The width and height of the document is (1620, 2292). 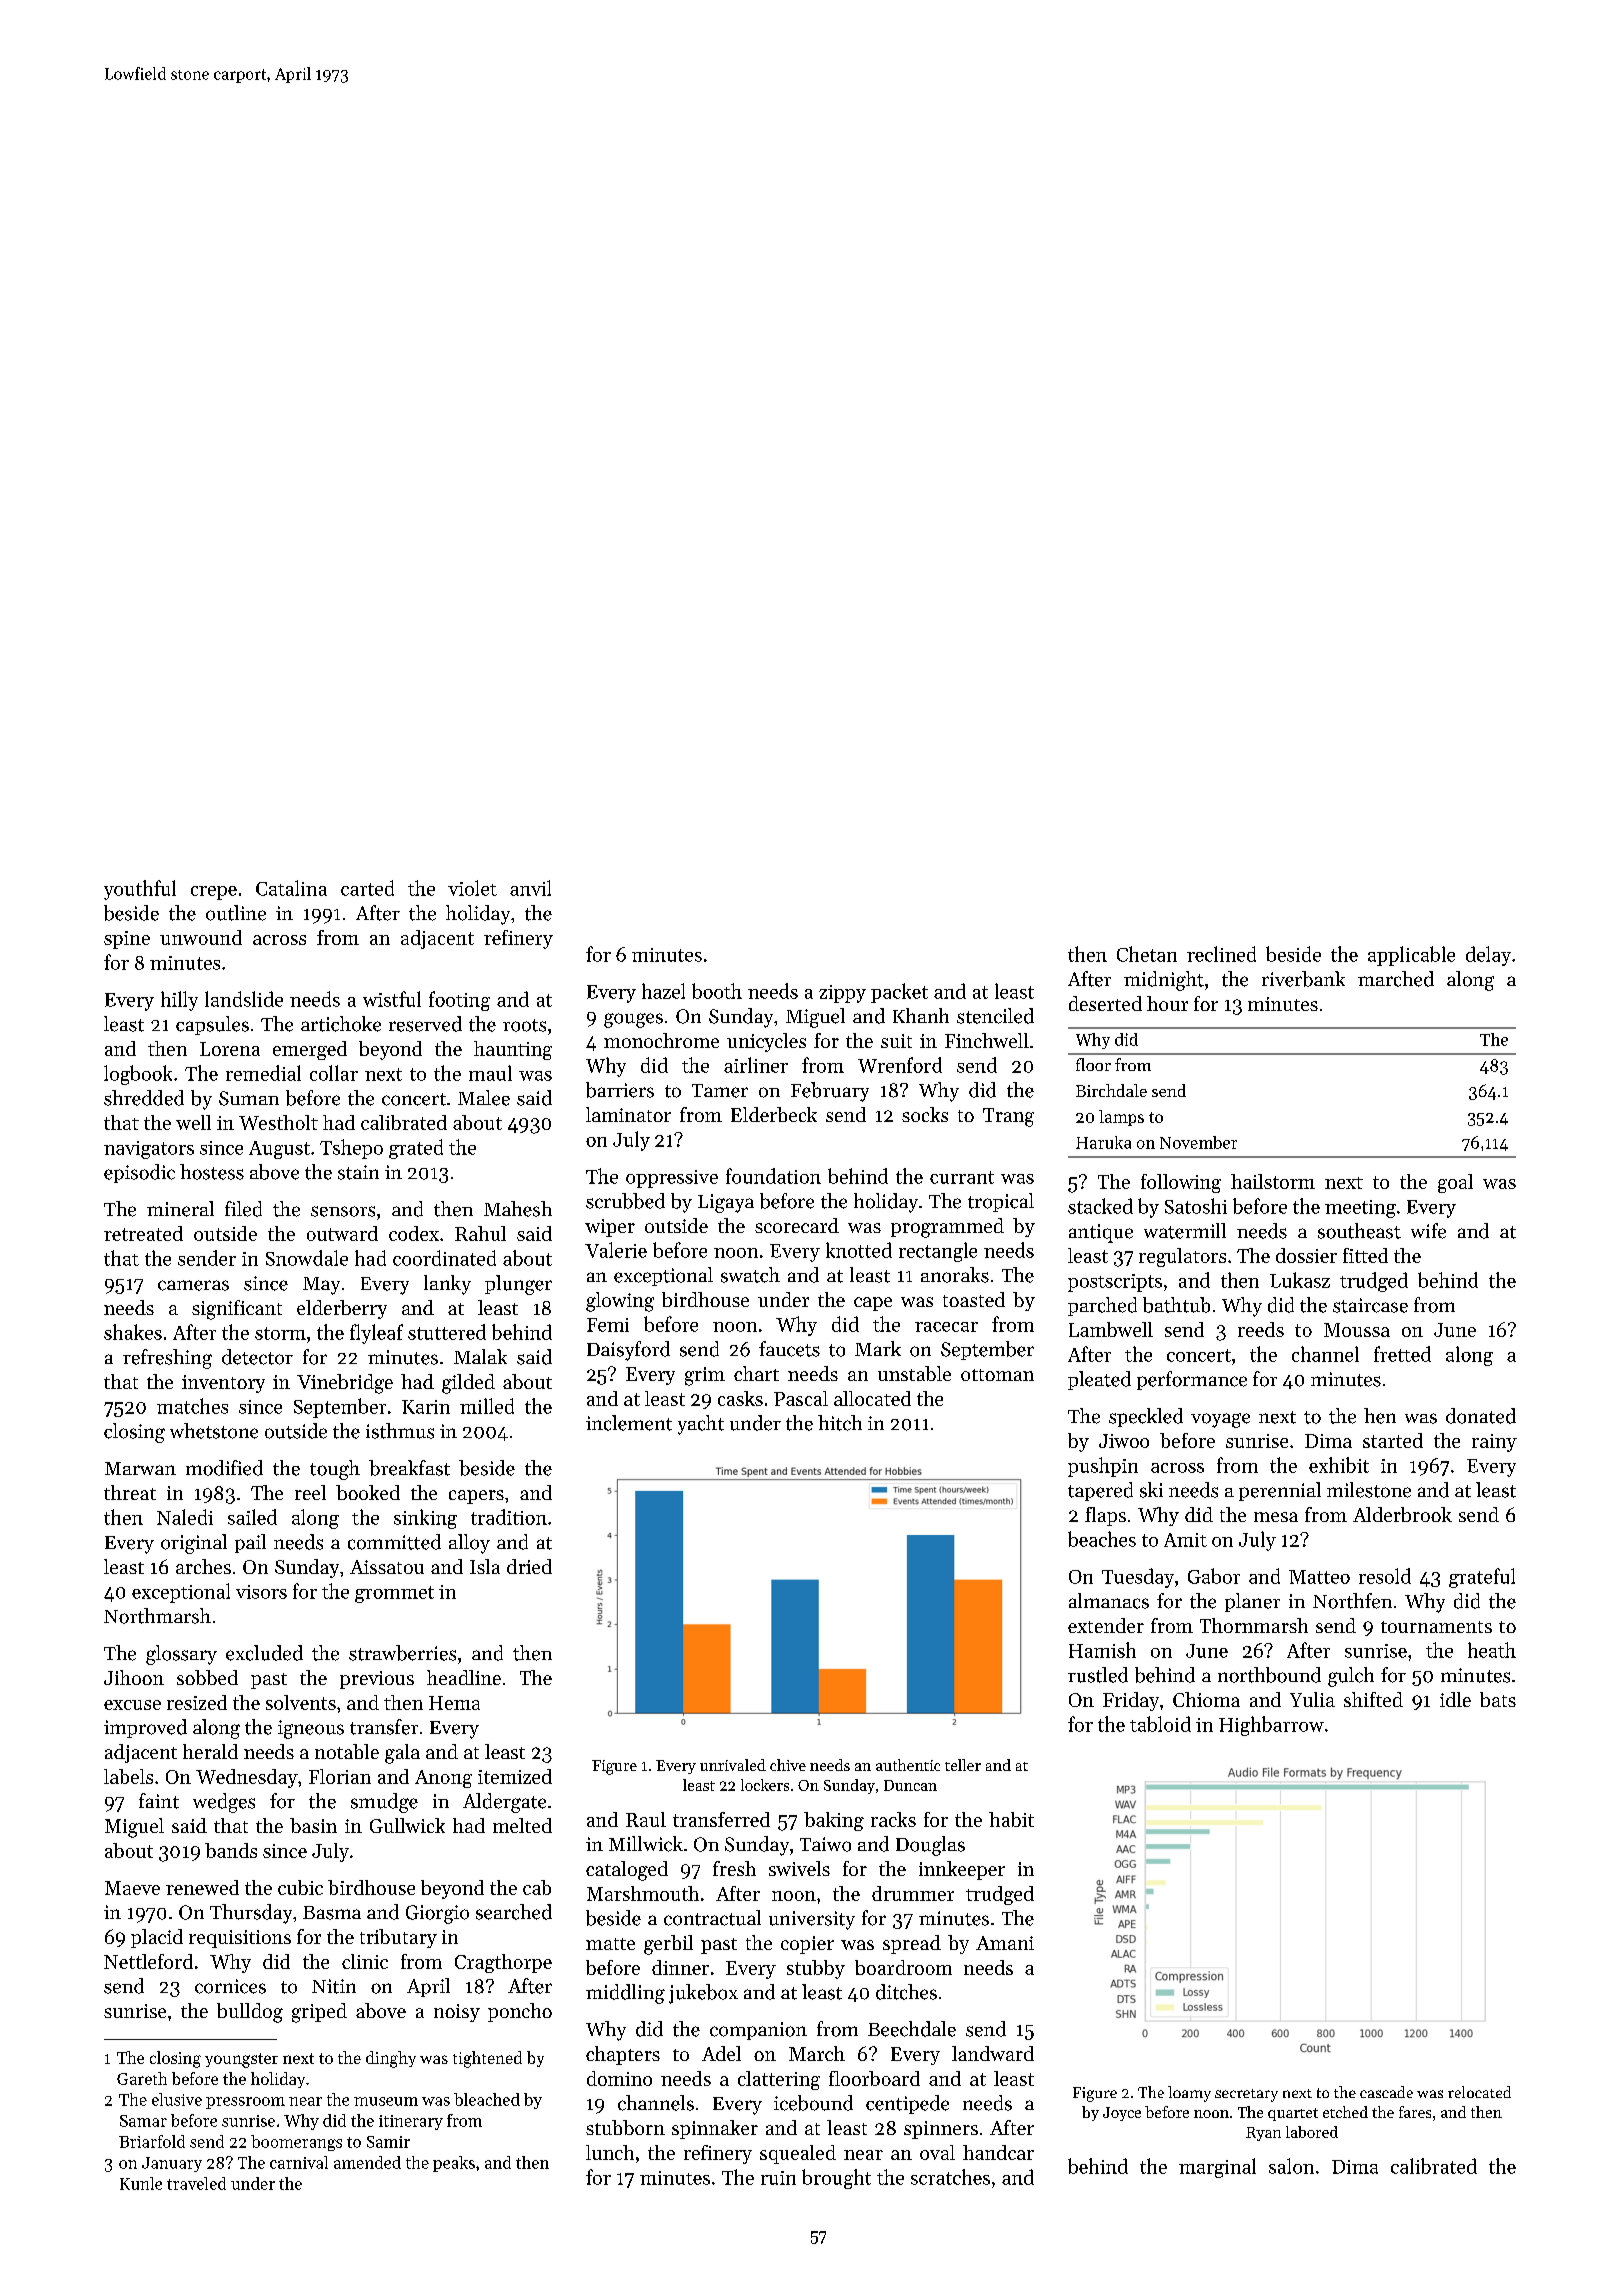 I want to click on traveled, so click(x=196, y=2183).
